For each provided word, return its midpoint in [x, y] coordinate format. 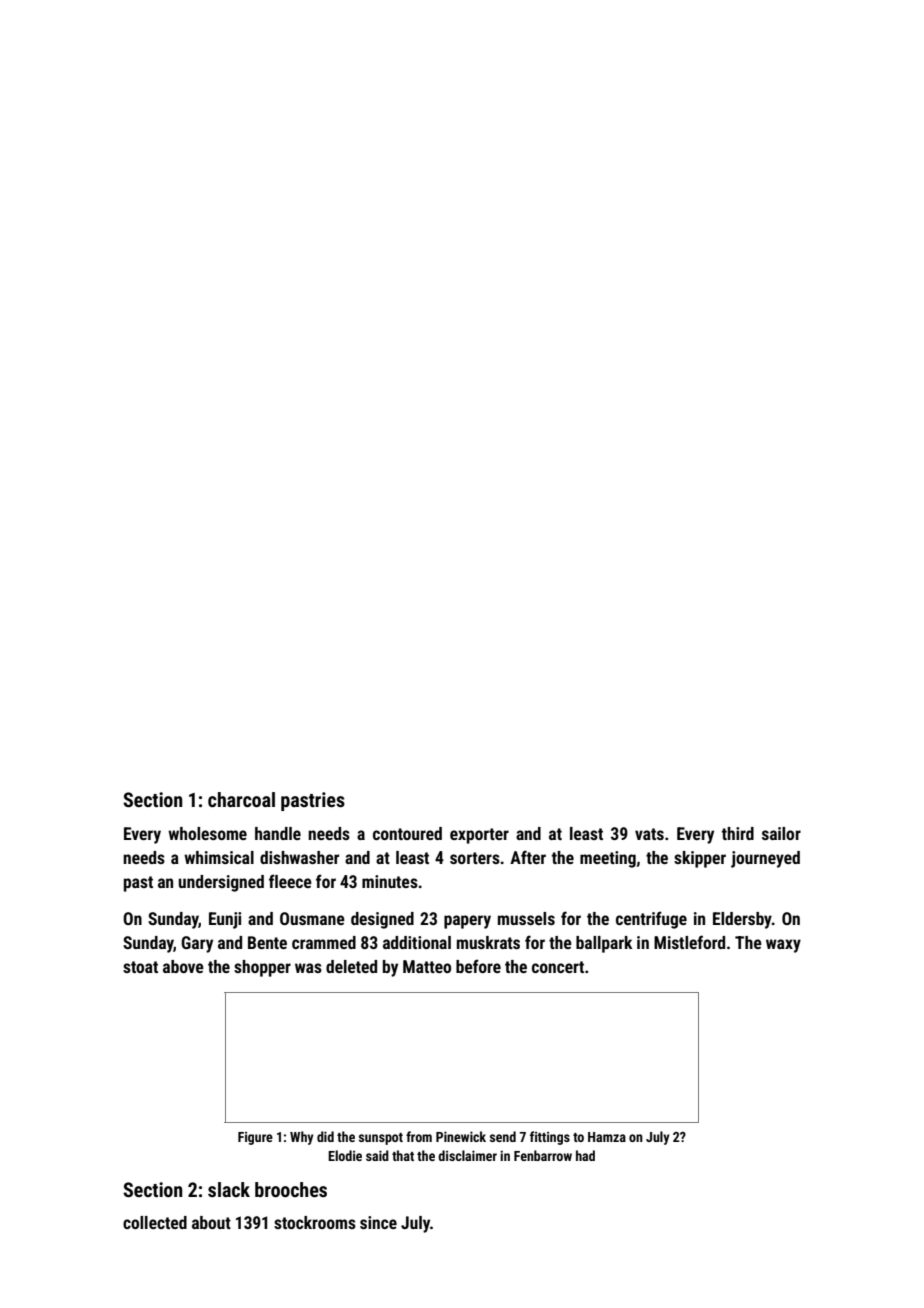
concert [558, 967]
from [419, 1136]
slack [229, 1189]
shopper [262, 968]
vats [649, 834]
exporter [479, 836]
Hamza [607, 1137]
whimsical [219, 857]
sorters [475, 858]
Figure [255, 1138]
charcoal [241, 799]
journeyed [765, 859]
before [478, 966]
